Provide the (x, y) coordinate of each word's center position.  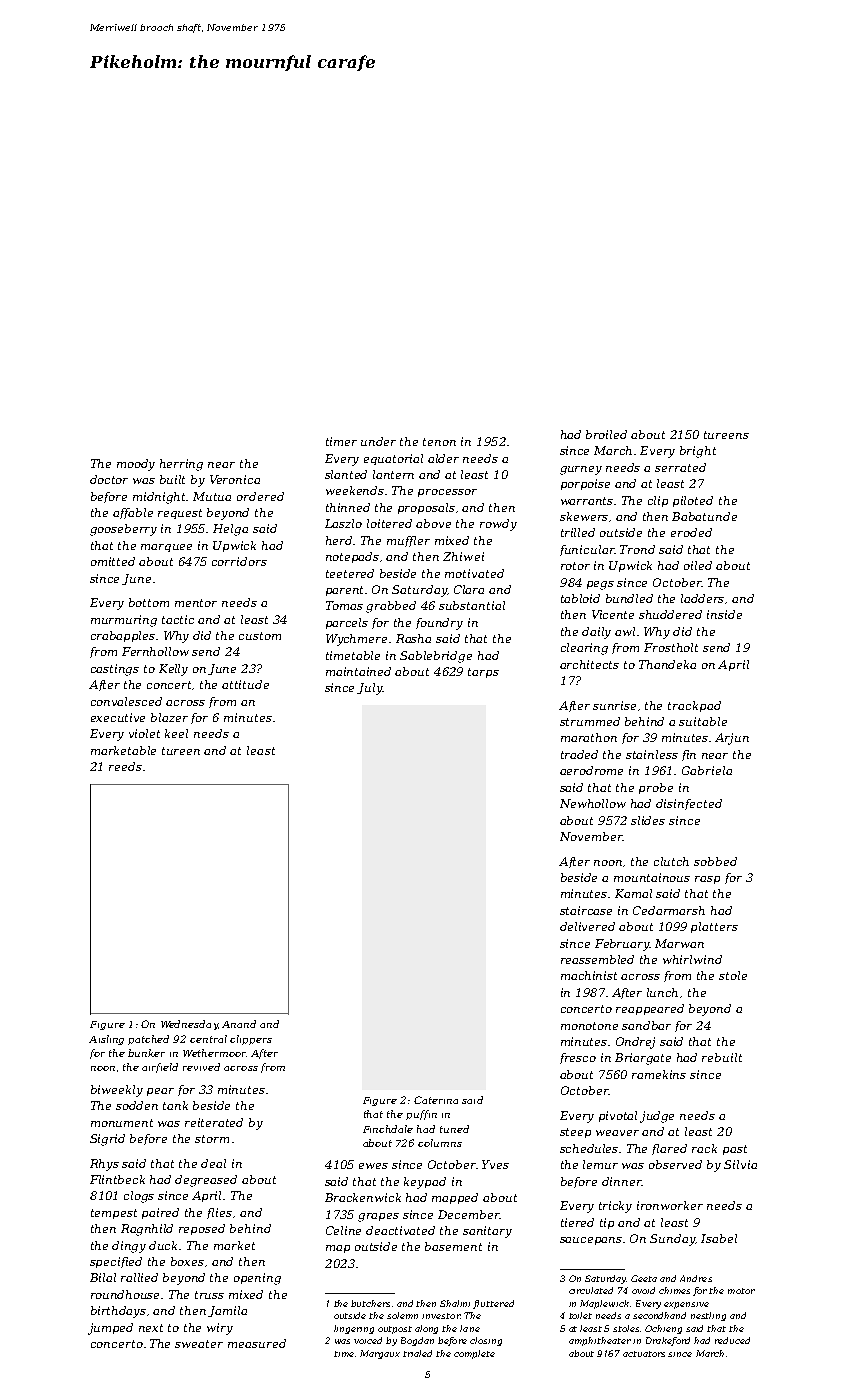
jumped (110, 1329)
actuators (644, 1354)
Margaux (380, 1354)
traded (579, 754)
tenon (439, 442)
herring (181, 465)
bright (698, 452)
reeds (125, 766)
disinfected (689, 804)
